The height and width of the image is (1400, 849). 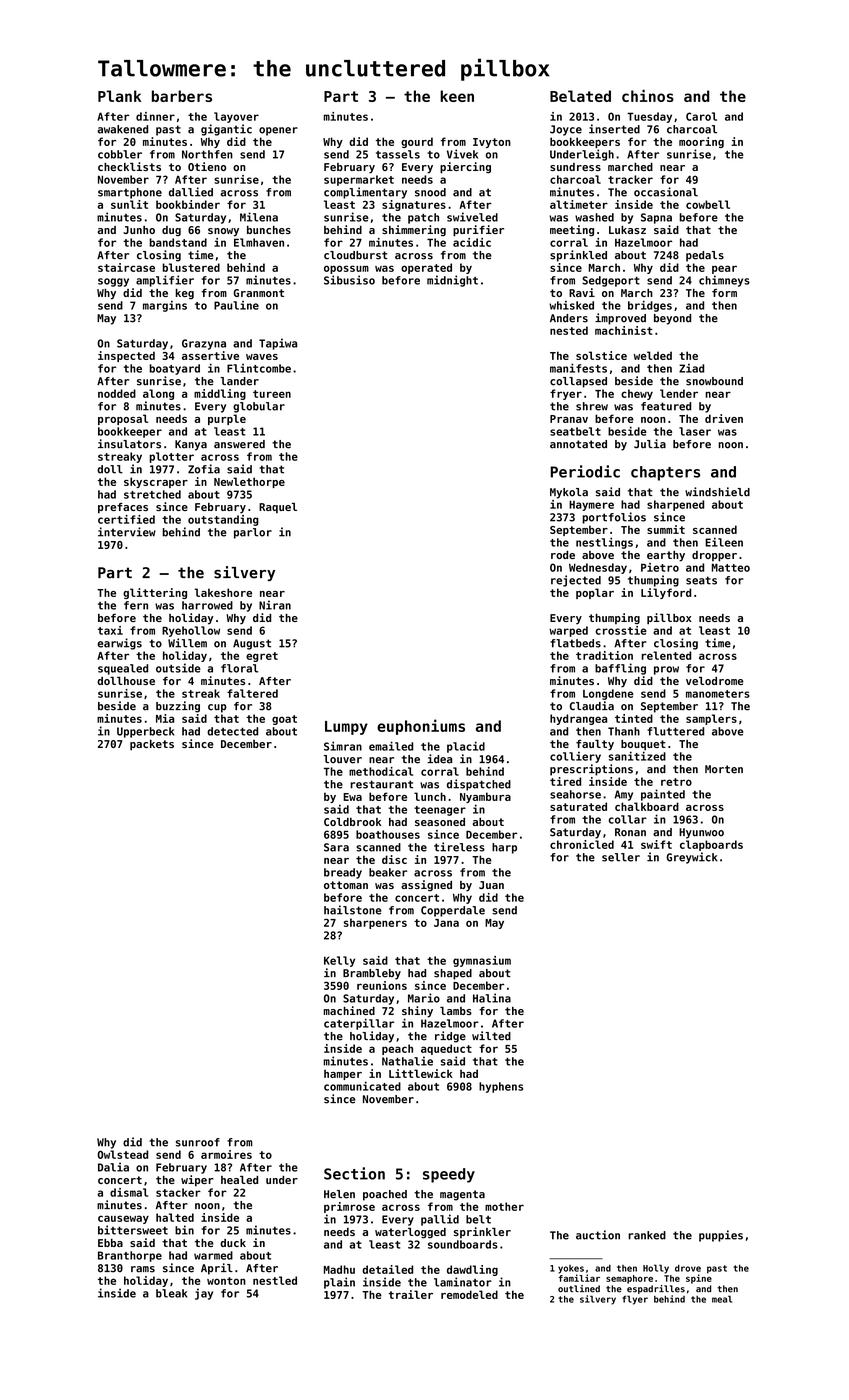 I want to click on Greywick, so click(x=691, y=858).
